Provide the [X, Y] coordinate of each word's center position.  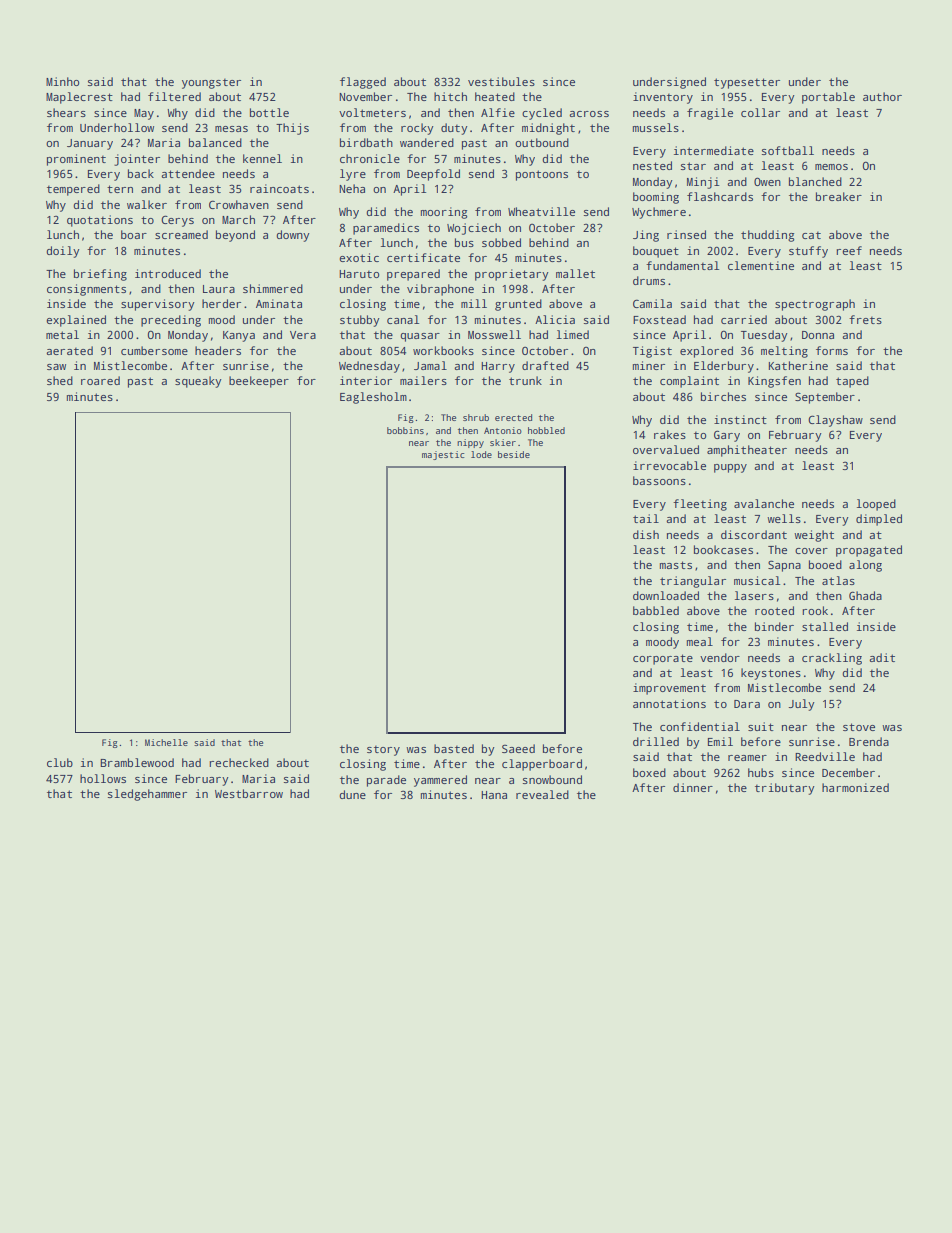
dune [353, 794]
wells [784, 518]
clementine [761, 265]
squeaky [198, 382]
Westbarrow [249, 793]
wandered [427, 142]
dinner [693, 787]
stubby [360, 321]
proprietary [512, 275]
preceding [171, 321]
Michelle [166, 742]
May [144, 114]
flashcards [720, 196]
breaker [839, 196]
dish [646, 534]
